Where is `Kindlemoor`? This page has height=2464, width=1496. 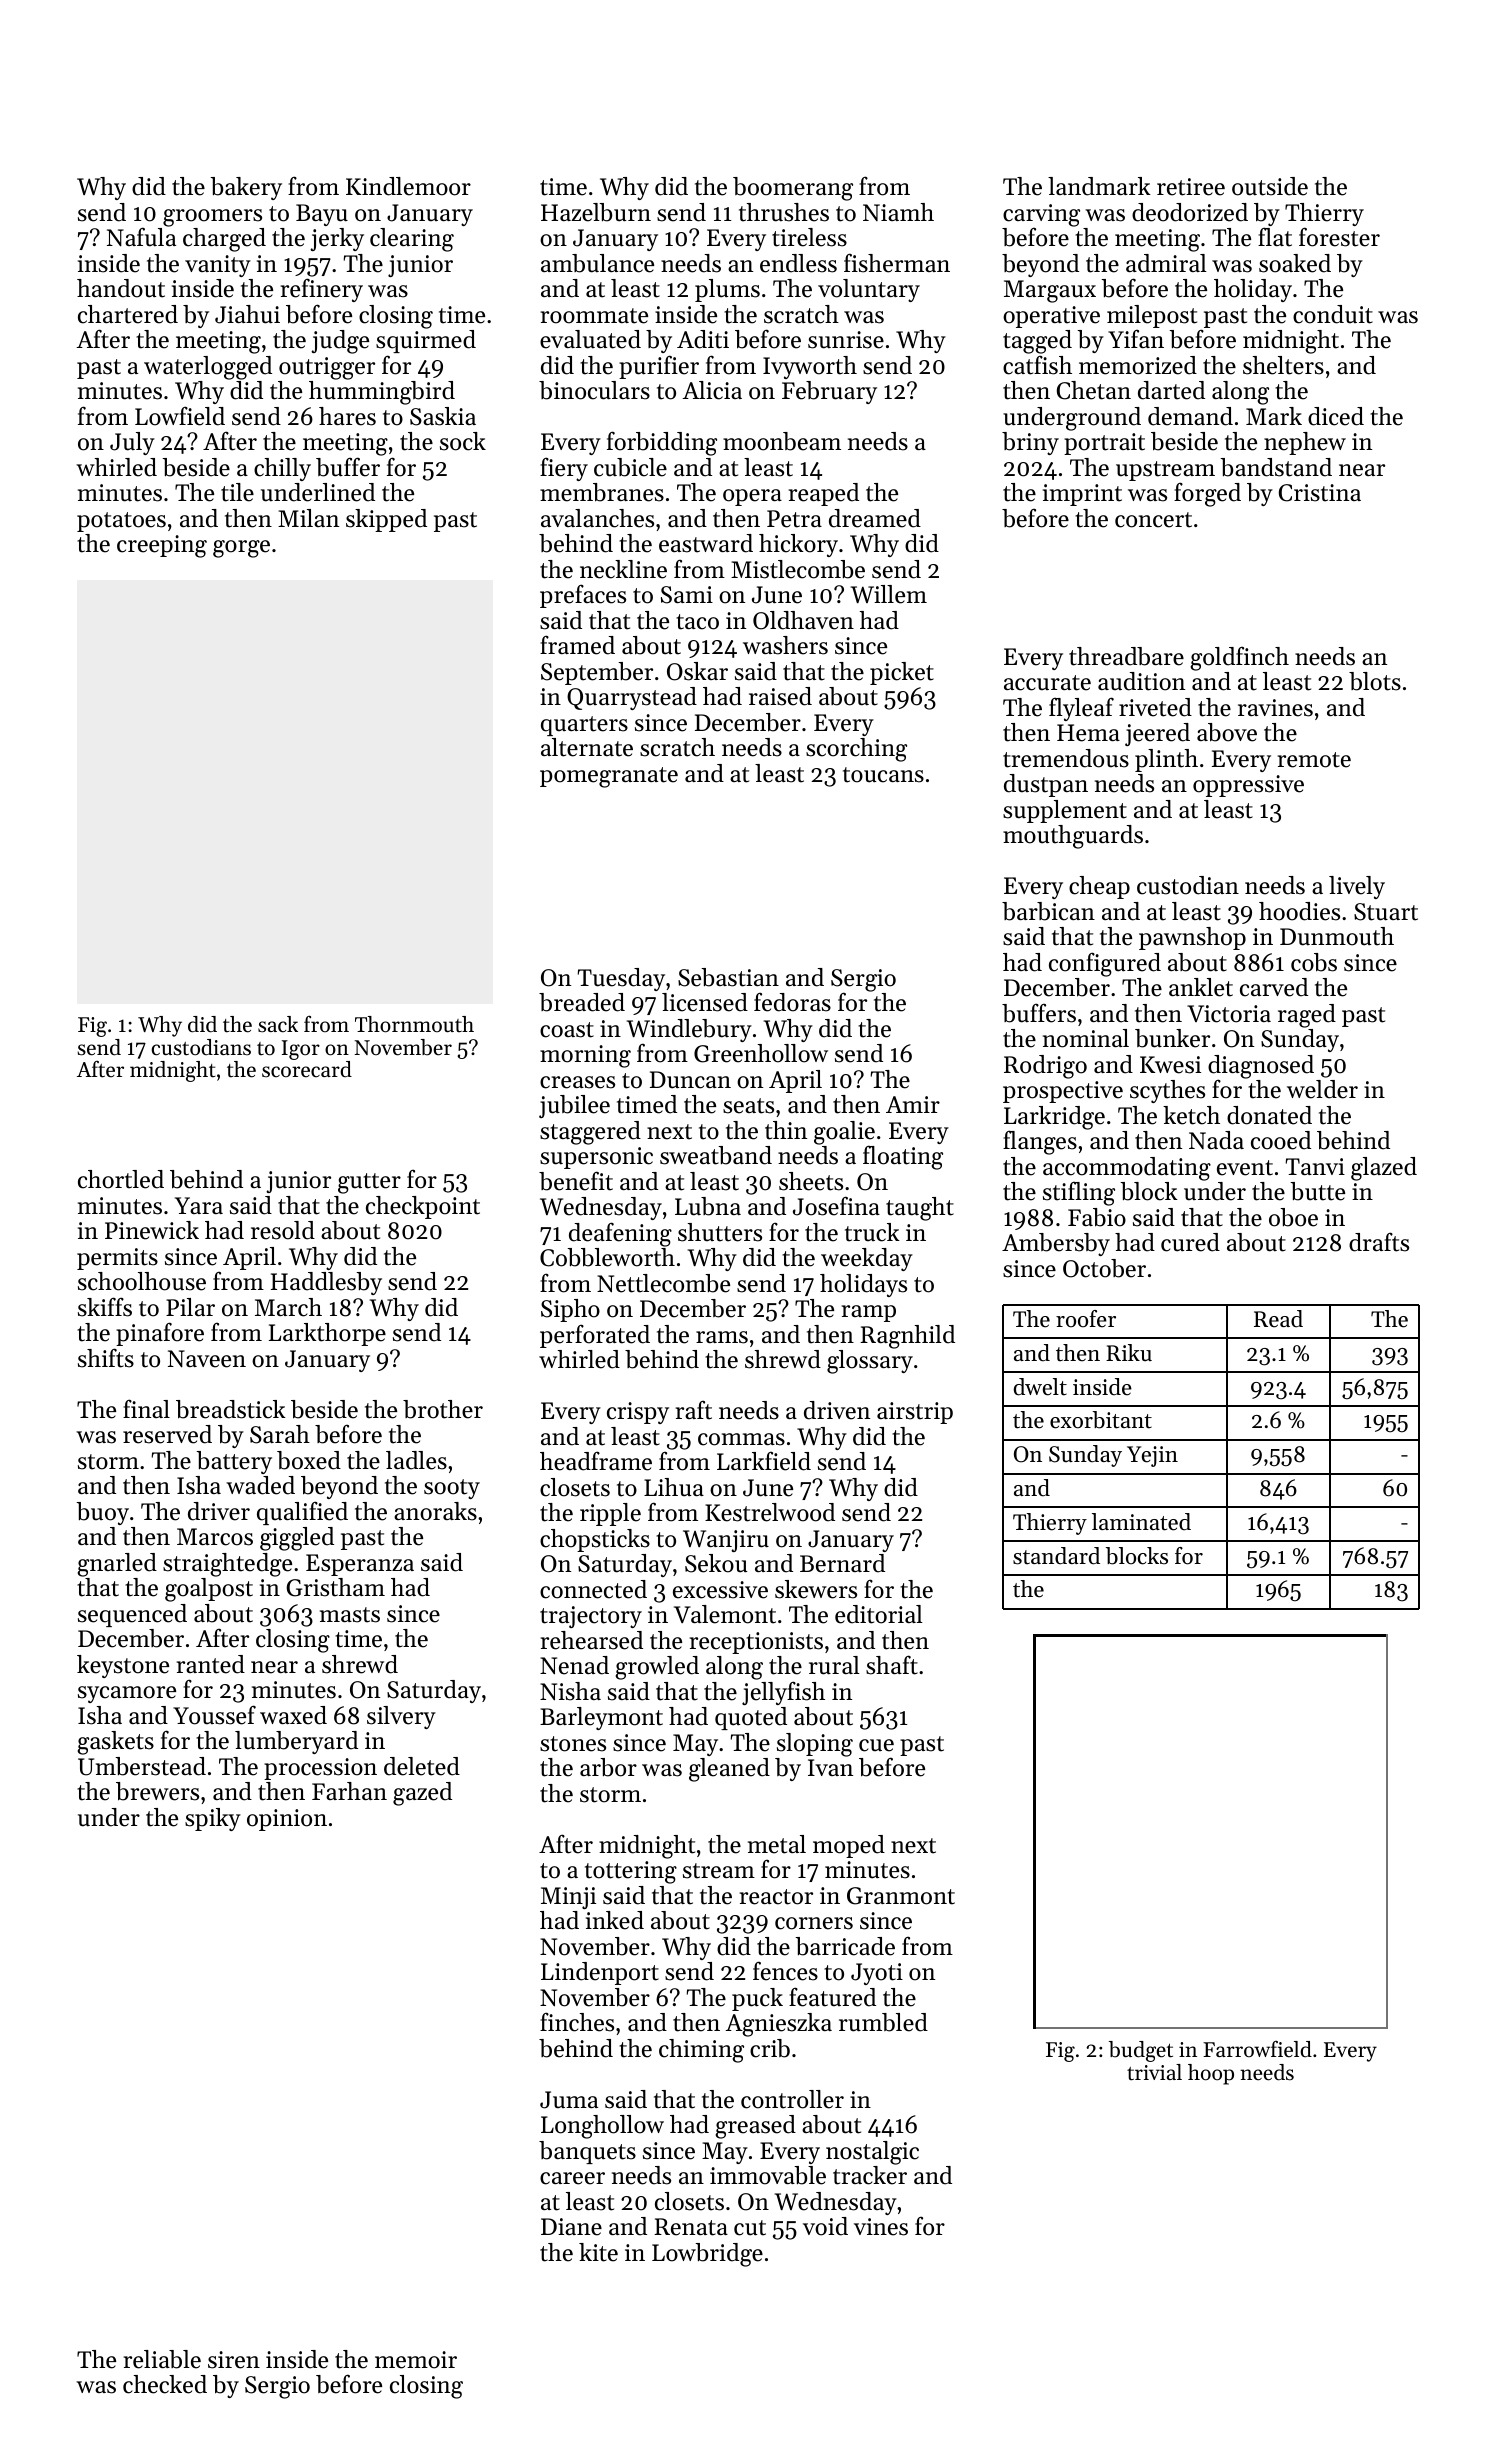 Kindlemoor is located at coordinates (408, 186).
